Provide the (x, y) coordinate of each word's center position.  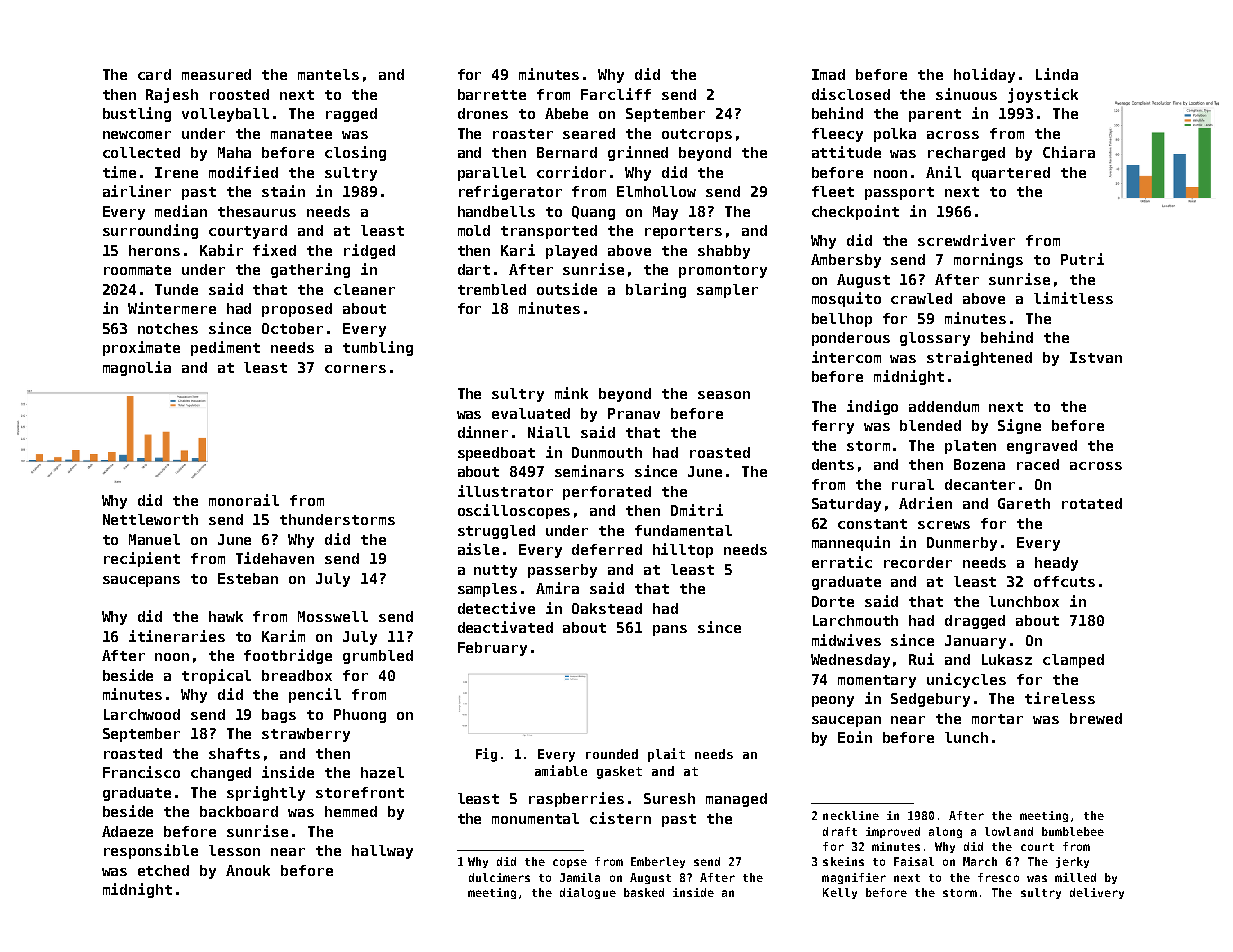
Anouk (248, 870)
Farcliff (616, 94)
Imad (828, 74)
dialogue (588, 893)
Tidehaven (275, 558)
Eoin (855, 737)
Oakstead (607, 608)
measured (216, 74)
